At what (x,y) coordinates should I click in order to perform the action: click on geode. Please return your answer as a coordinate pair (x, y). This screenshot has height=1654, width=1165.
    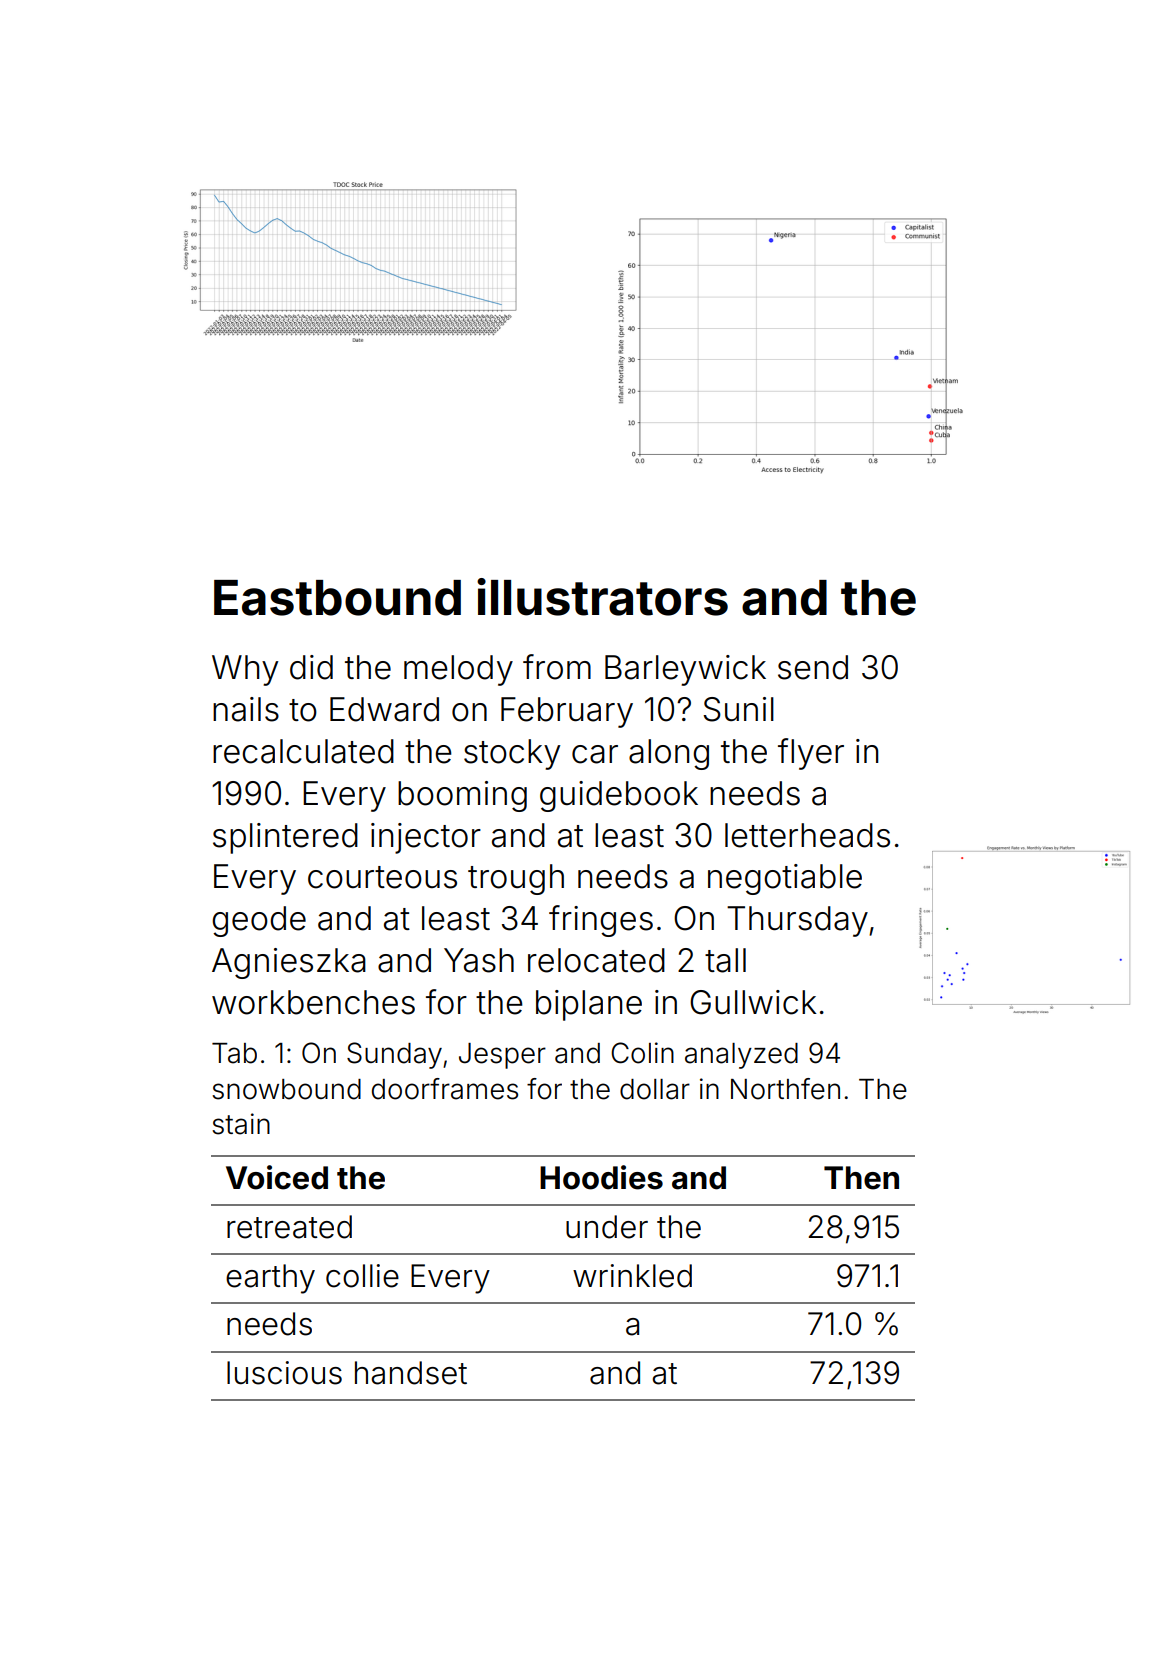
    Looking at the image, I should click on (259, 921).
